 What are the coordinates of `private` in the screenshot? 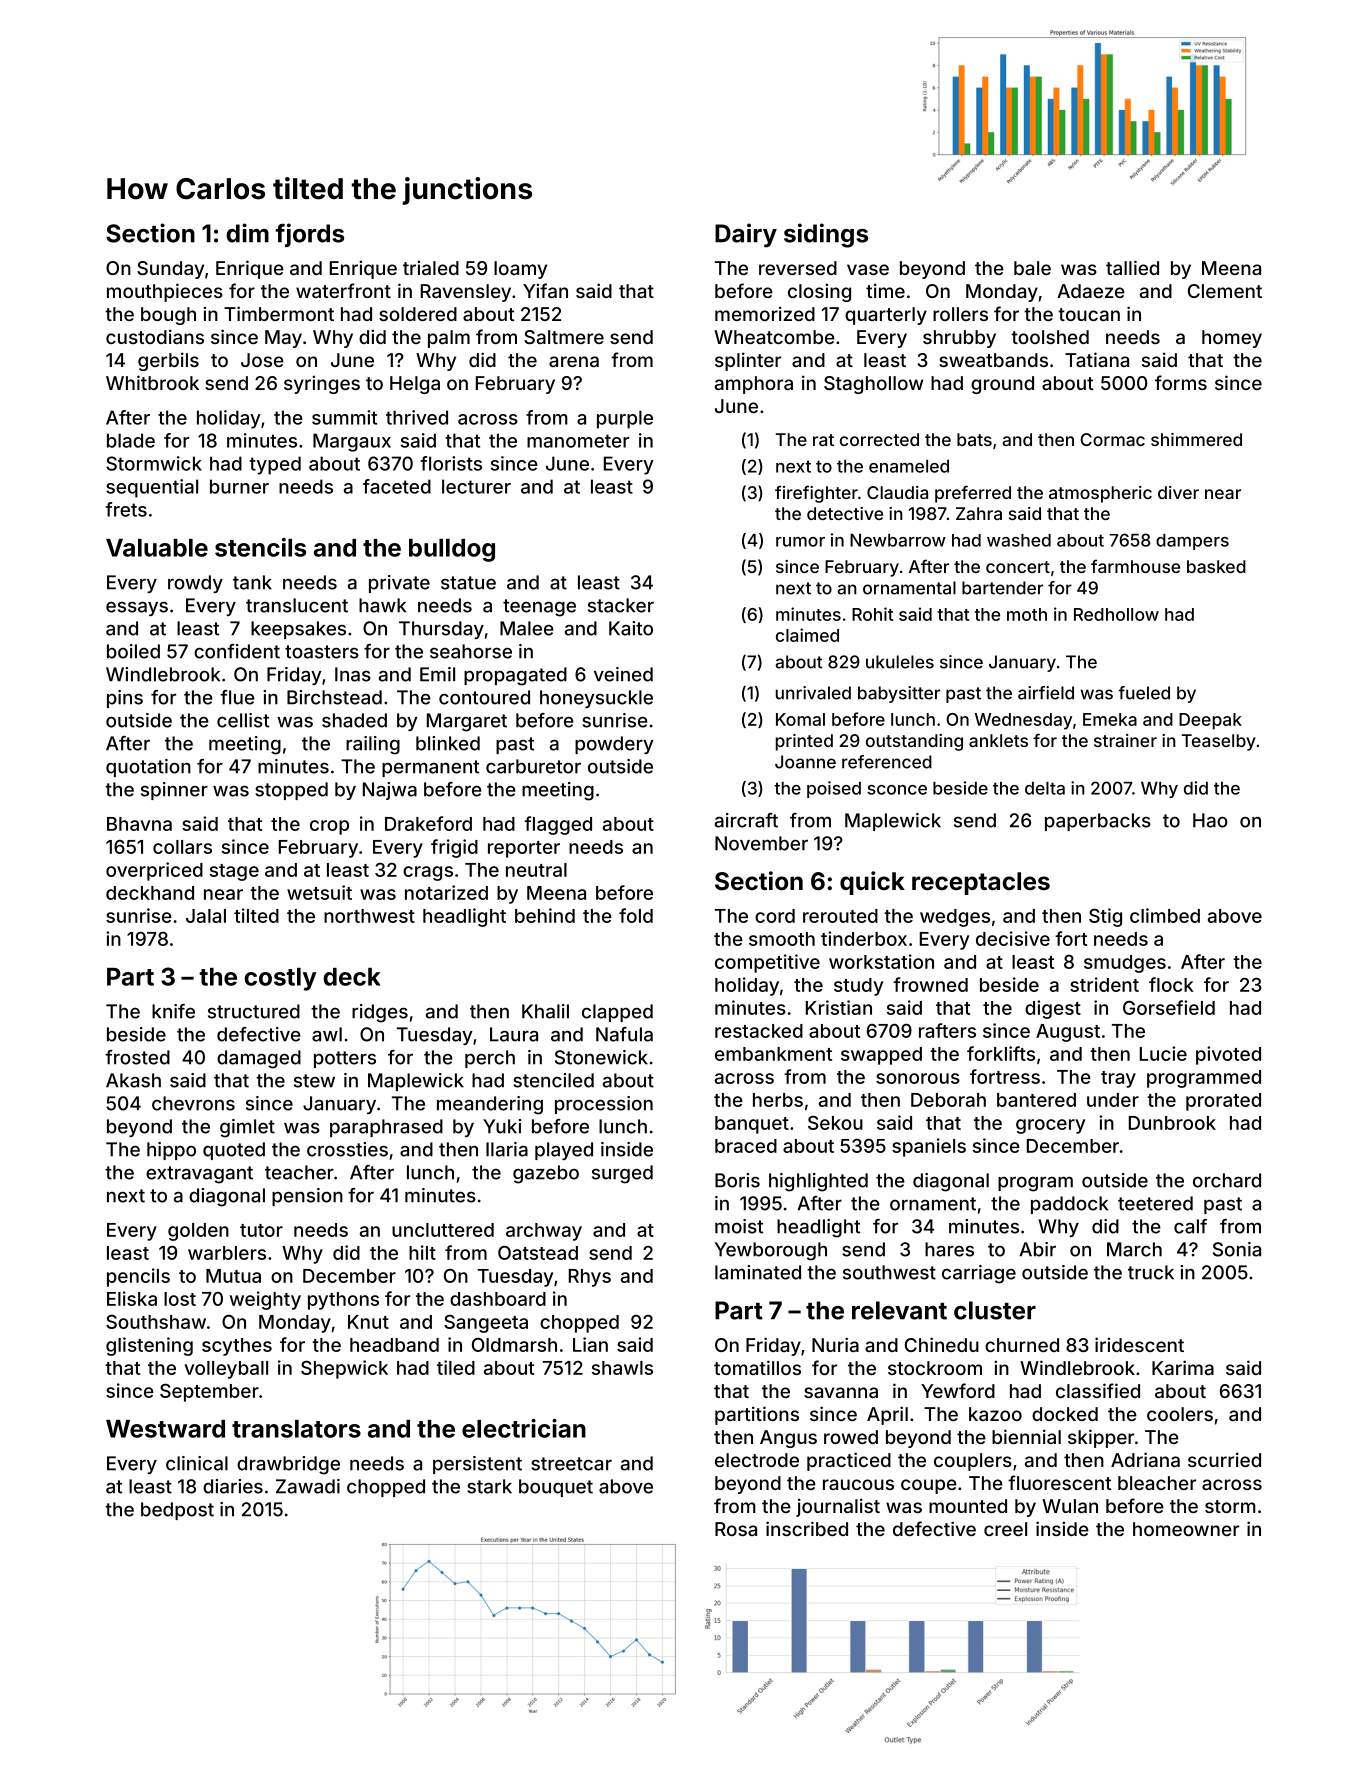 It's located at (399, 584).
